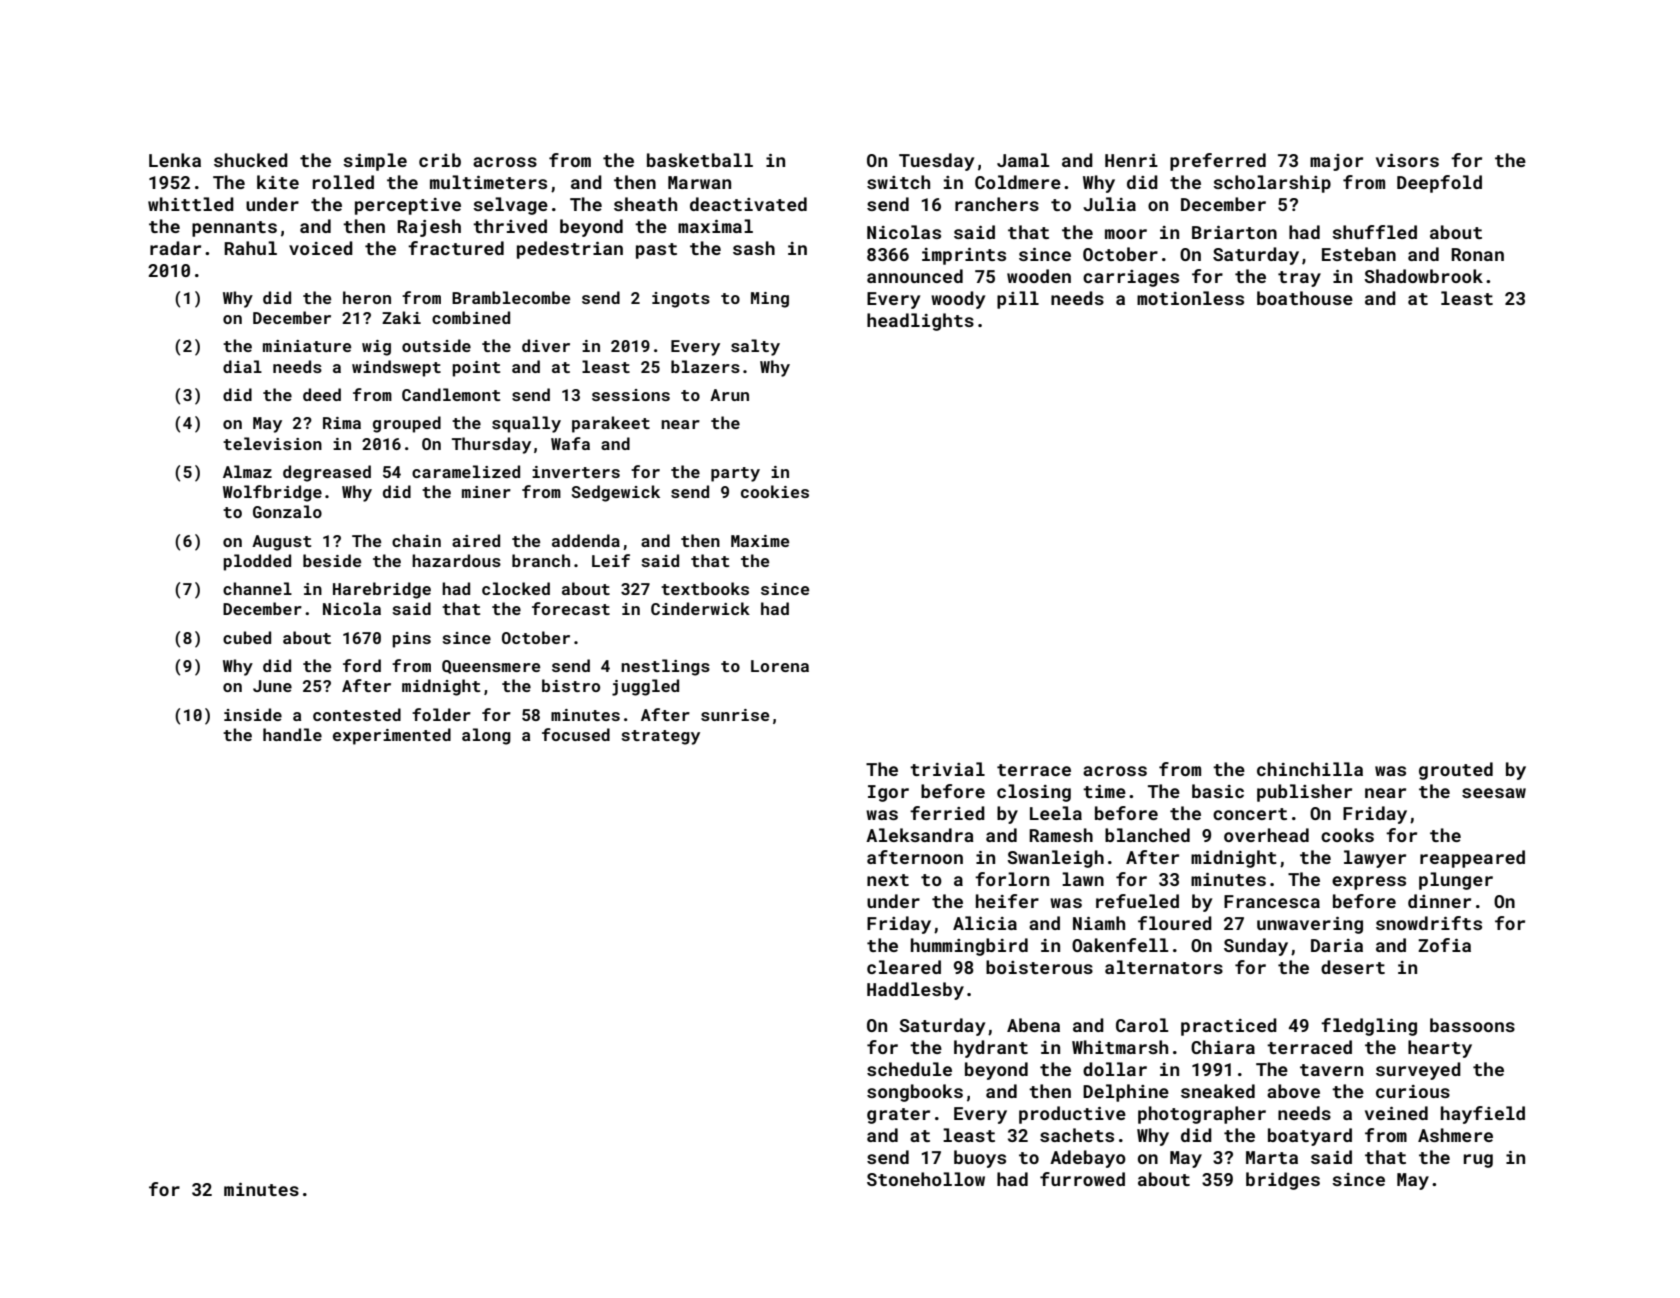 This screenshot has height=1298, width=1680. What do you see at coordinates (253, 714) in the screenshot?
I see `inside` at bounding box center [253, 714].
